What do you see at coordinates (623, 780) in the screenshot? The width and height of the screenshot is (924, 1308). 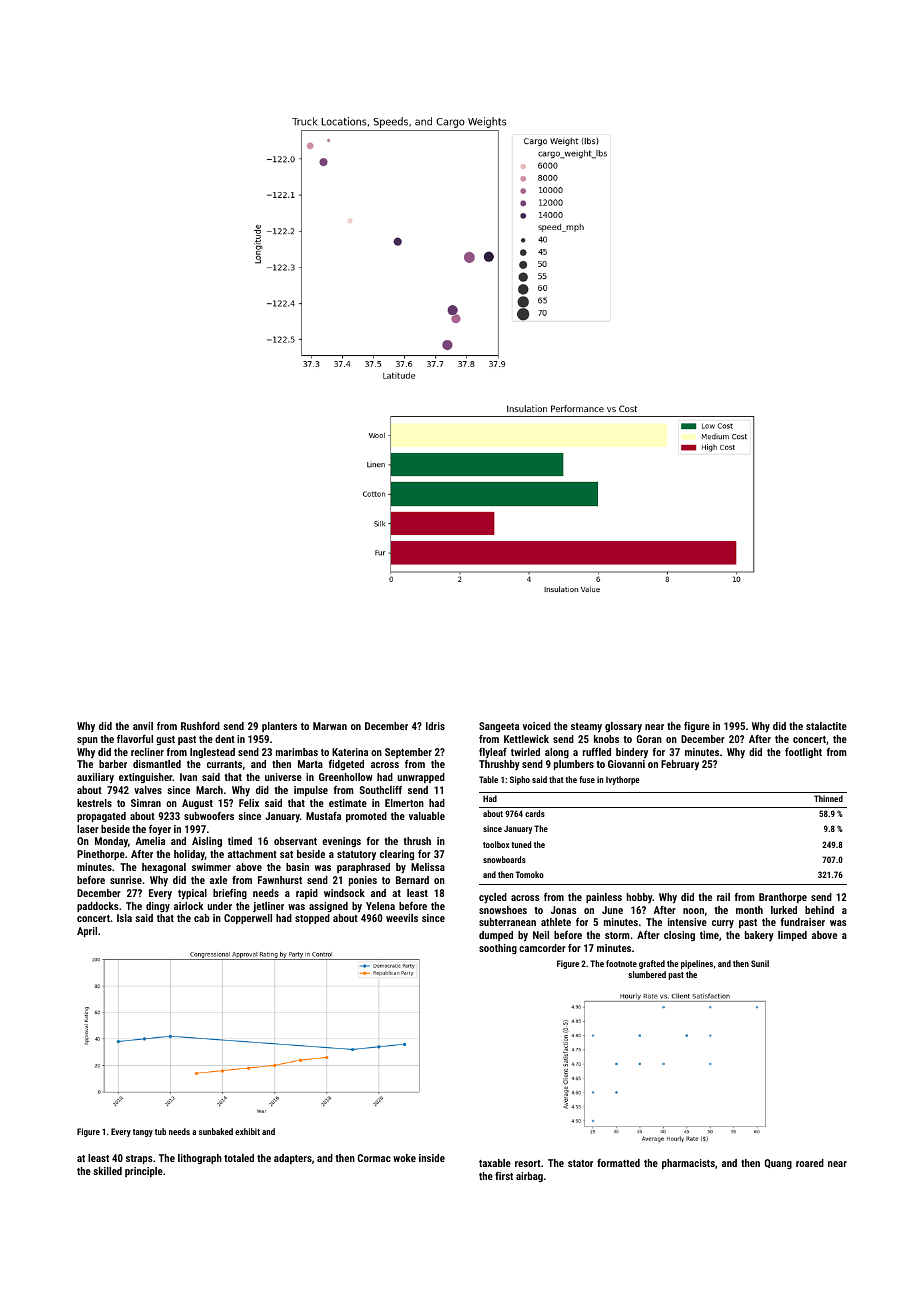 I see `Ivythorpe` at bounding box center [623, 780].
